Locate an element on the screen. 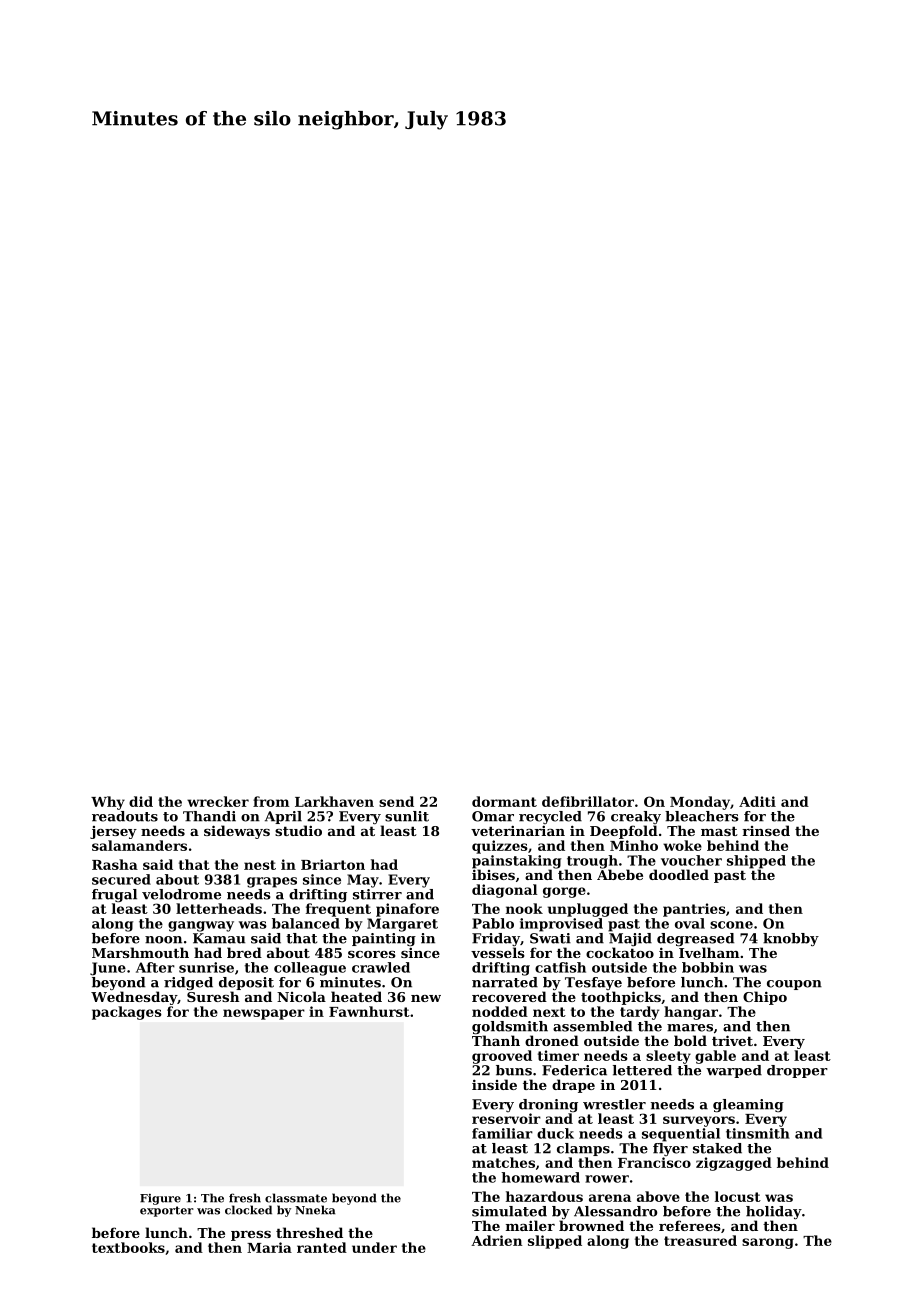 This screenshot has height=1308, width=924. fresh is located at coordinates (245, 1198).
